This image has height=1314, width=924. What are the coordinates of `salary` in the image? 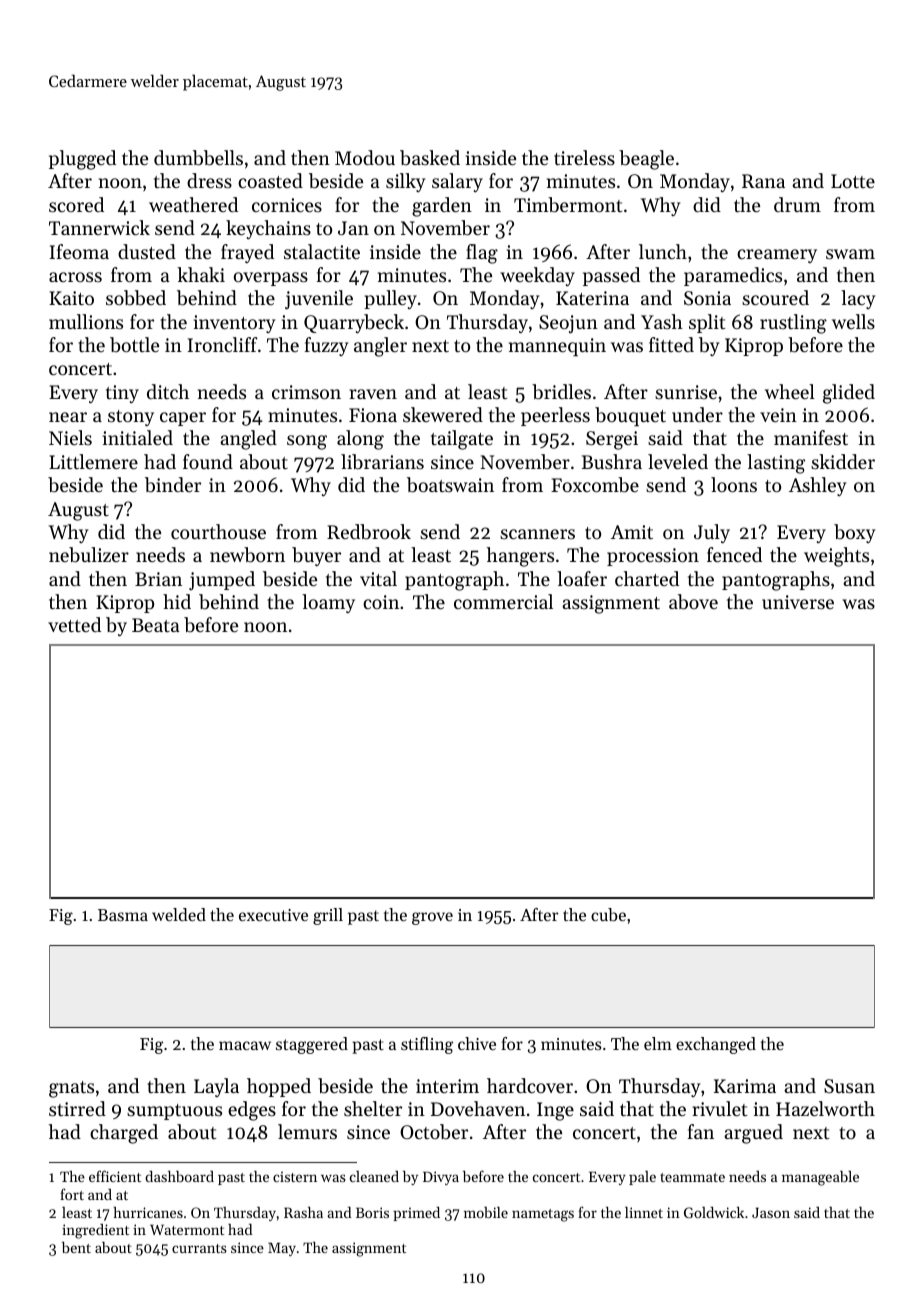 It's located at (457, 182).
